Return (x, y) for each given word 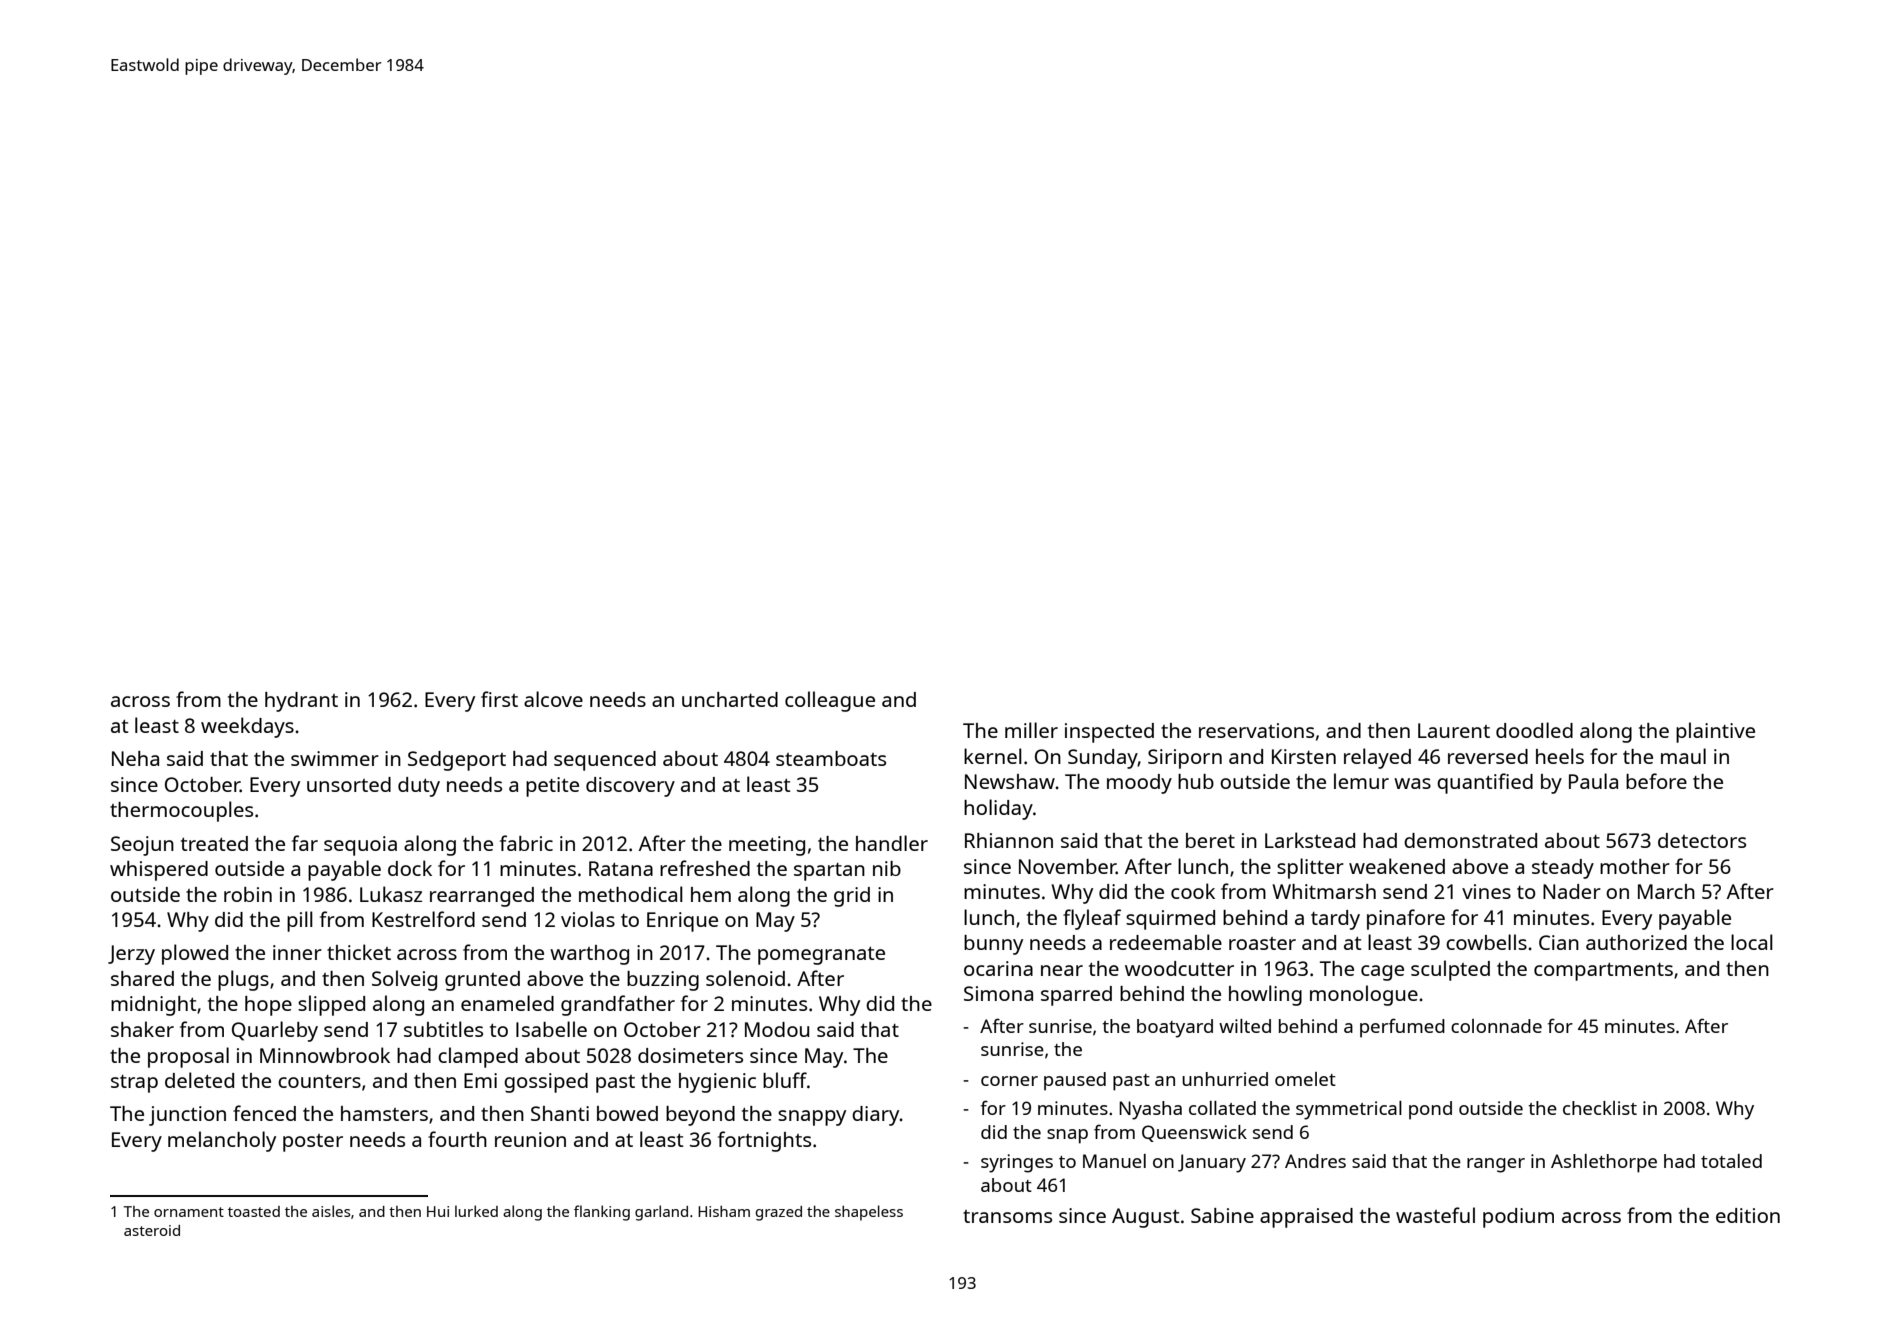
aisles (331, 1211)
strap (134, 1084)
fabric (526, 843)
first (499, 699)
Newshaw (1010, 781)
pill (300, 921)
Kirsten (1304, 756)
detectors (1702, 840)
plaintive (1715, 732)
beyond (700, 1116)
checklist (1600, 1108)
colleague (830, 701)
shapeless (869, 1213)
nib (887, 868)
